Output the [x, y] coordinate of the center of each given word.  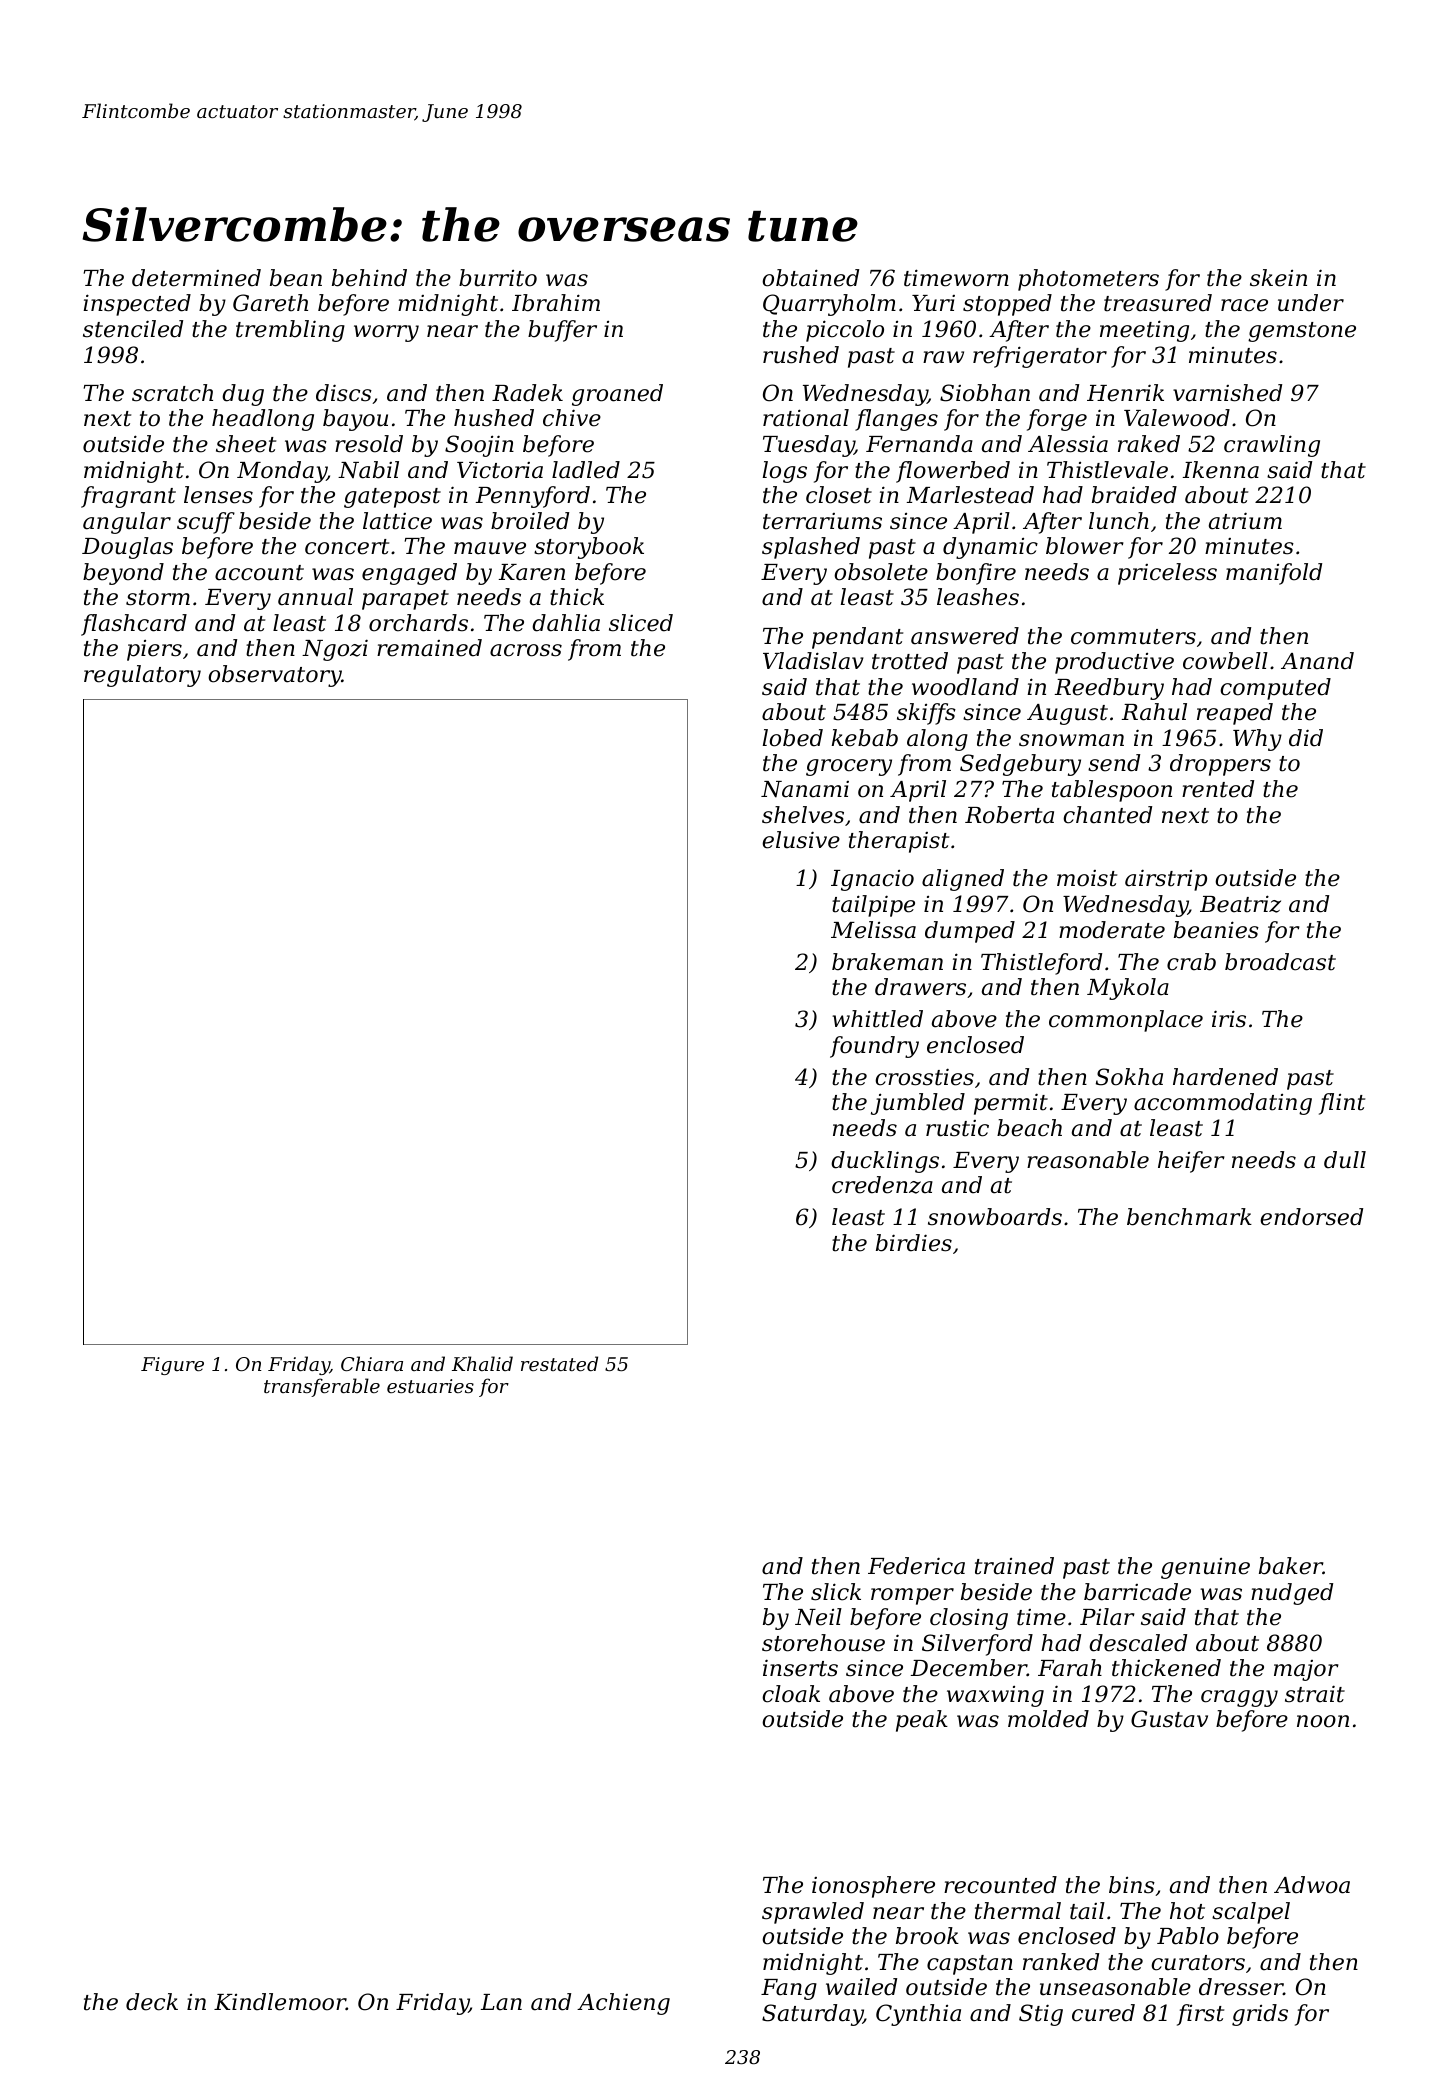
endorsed [1311, 1217]
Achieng [623, 2004]
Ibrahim [556, 303]
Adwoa [1312, 1885]
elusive [801, 840]
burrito [498, 278]
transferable [322, 1387]
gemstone [1302, 332]
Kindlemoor [280, 2002]
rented [1218, 789]
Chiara [372, 1363]
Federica [916, 1566]
